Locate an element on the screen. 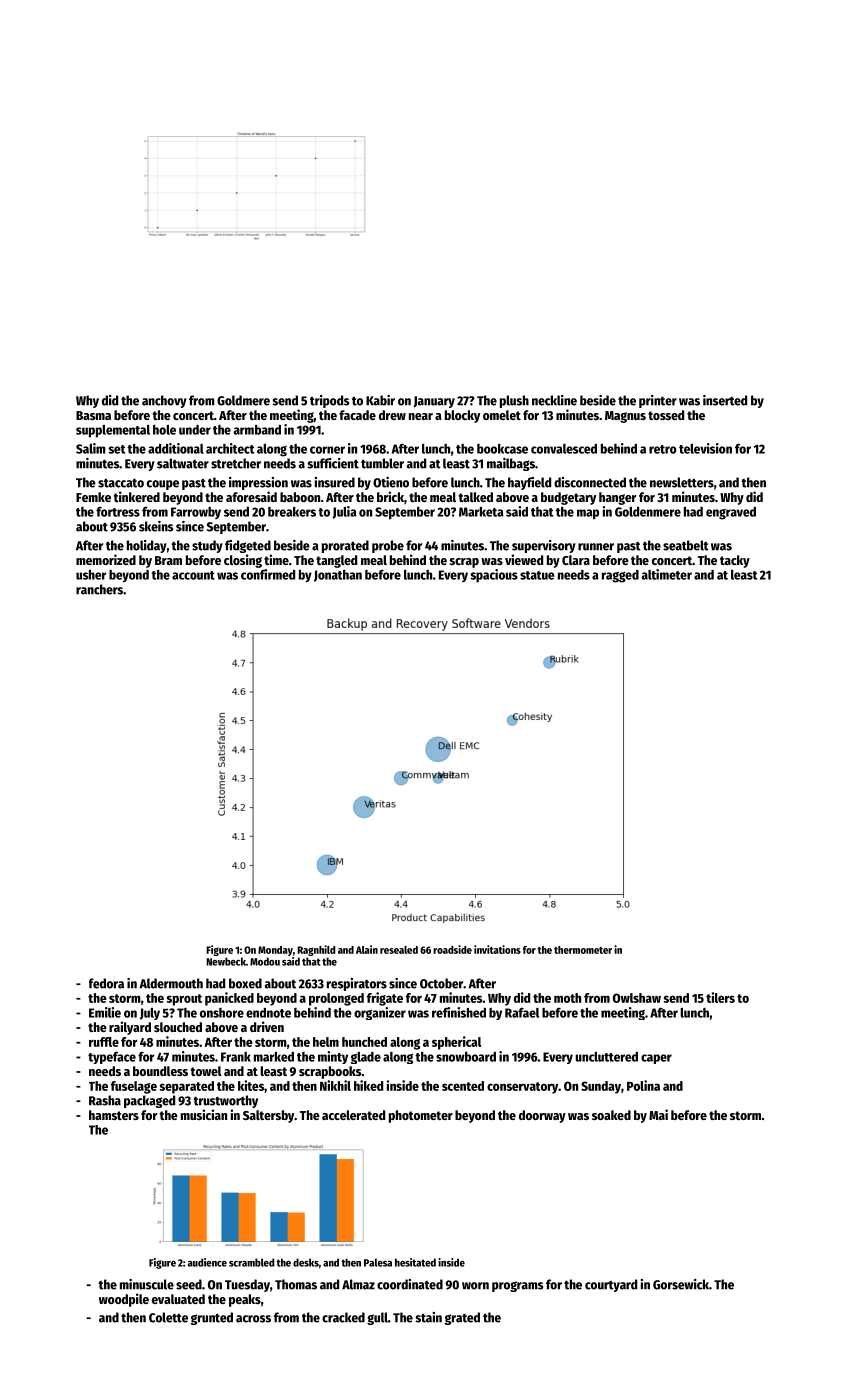  television is located at coordinates (705, 448).
